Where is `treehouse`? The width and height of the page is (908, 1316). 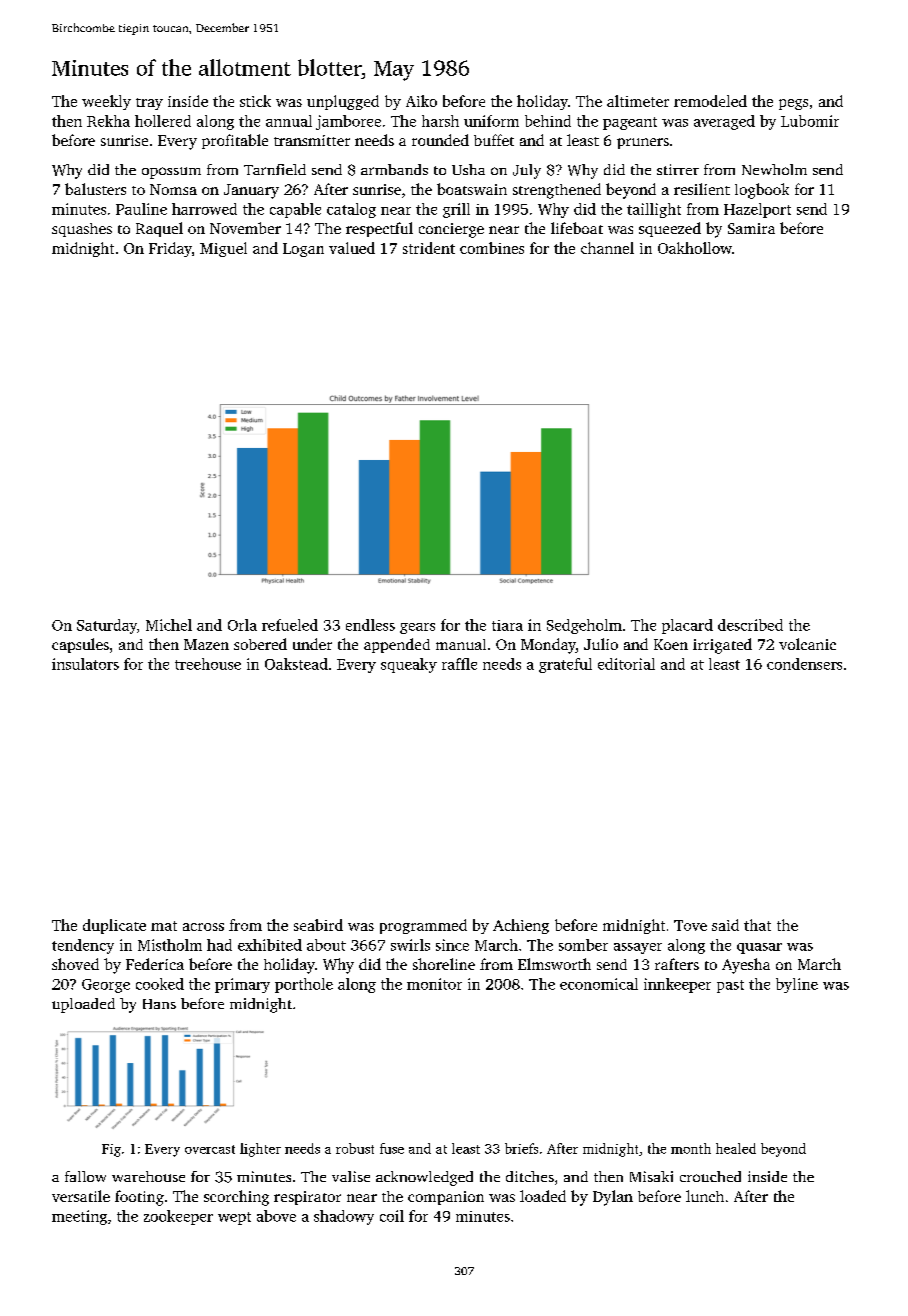
treehouse is located at coordinates (208, 664).
